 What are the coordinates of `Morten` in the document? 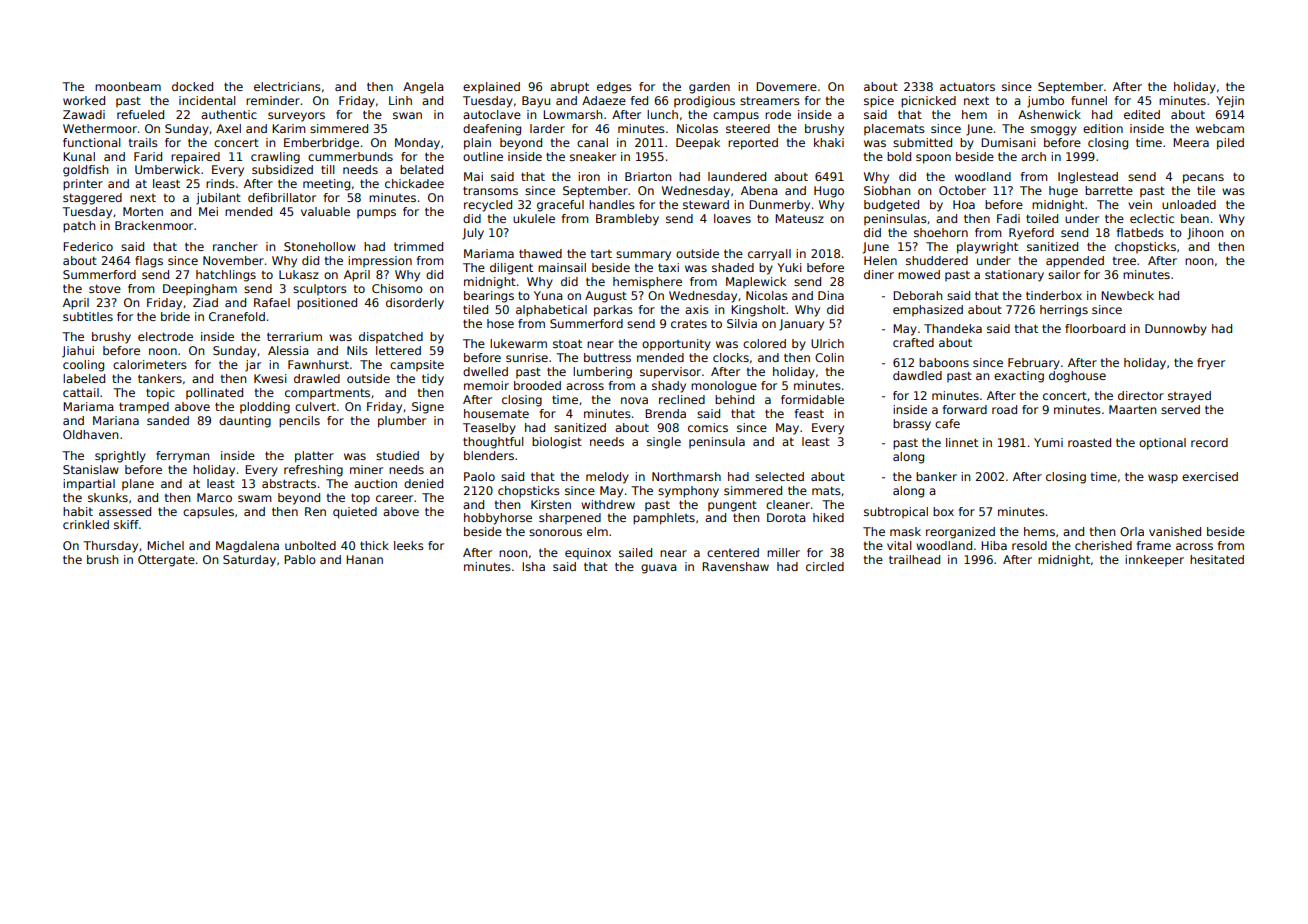 It's located at (143, 211).
